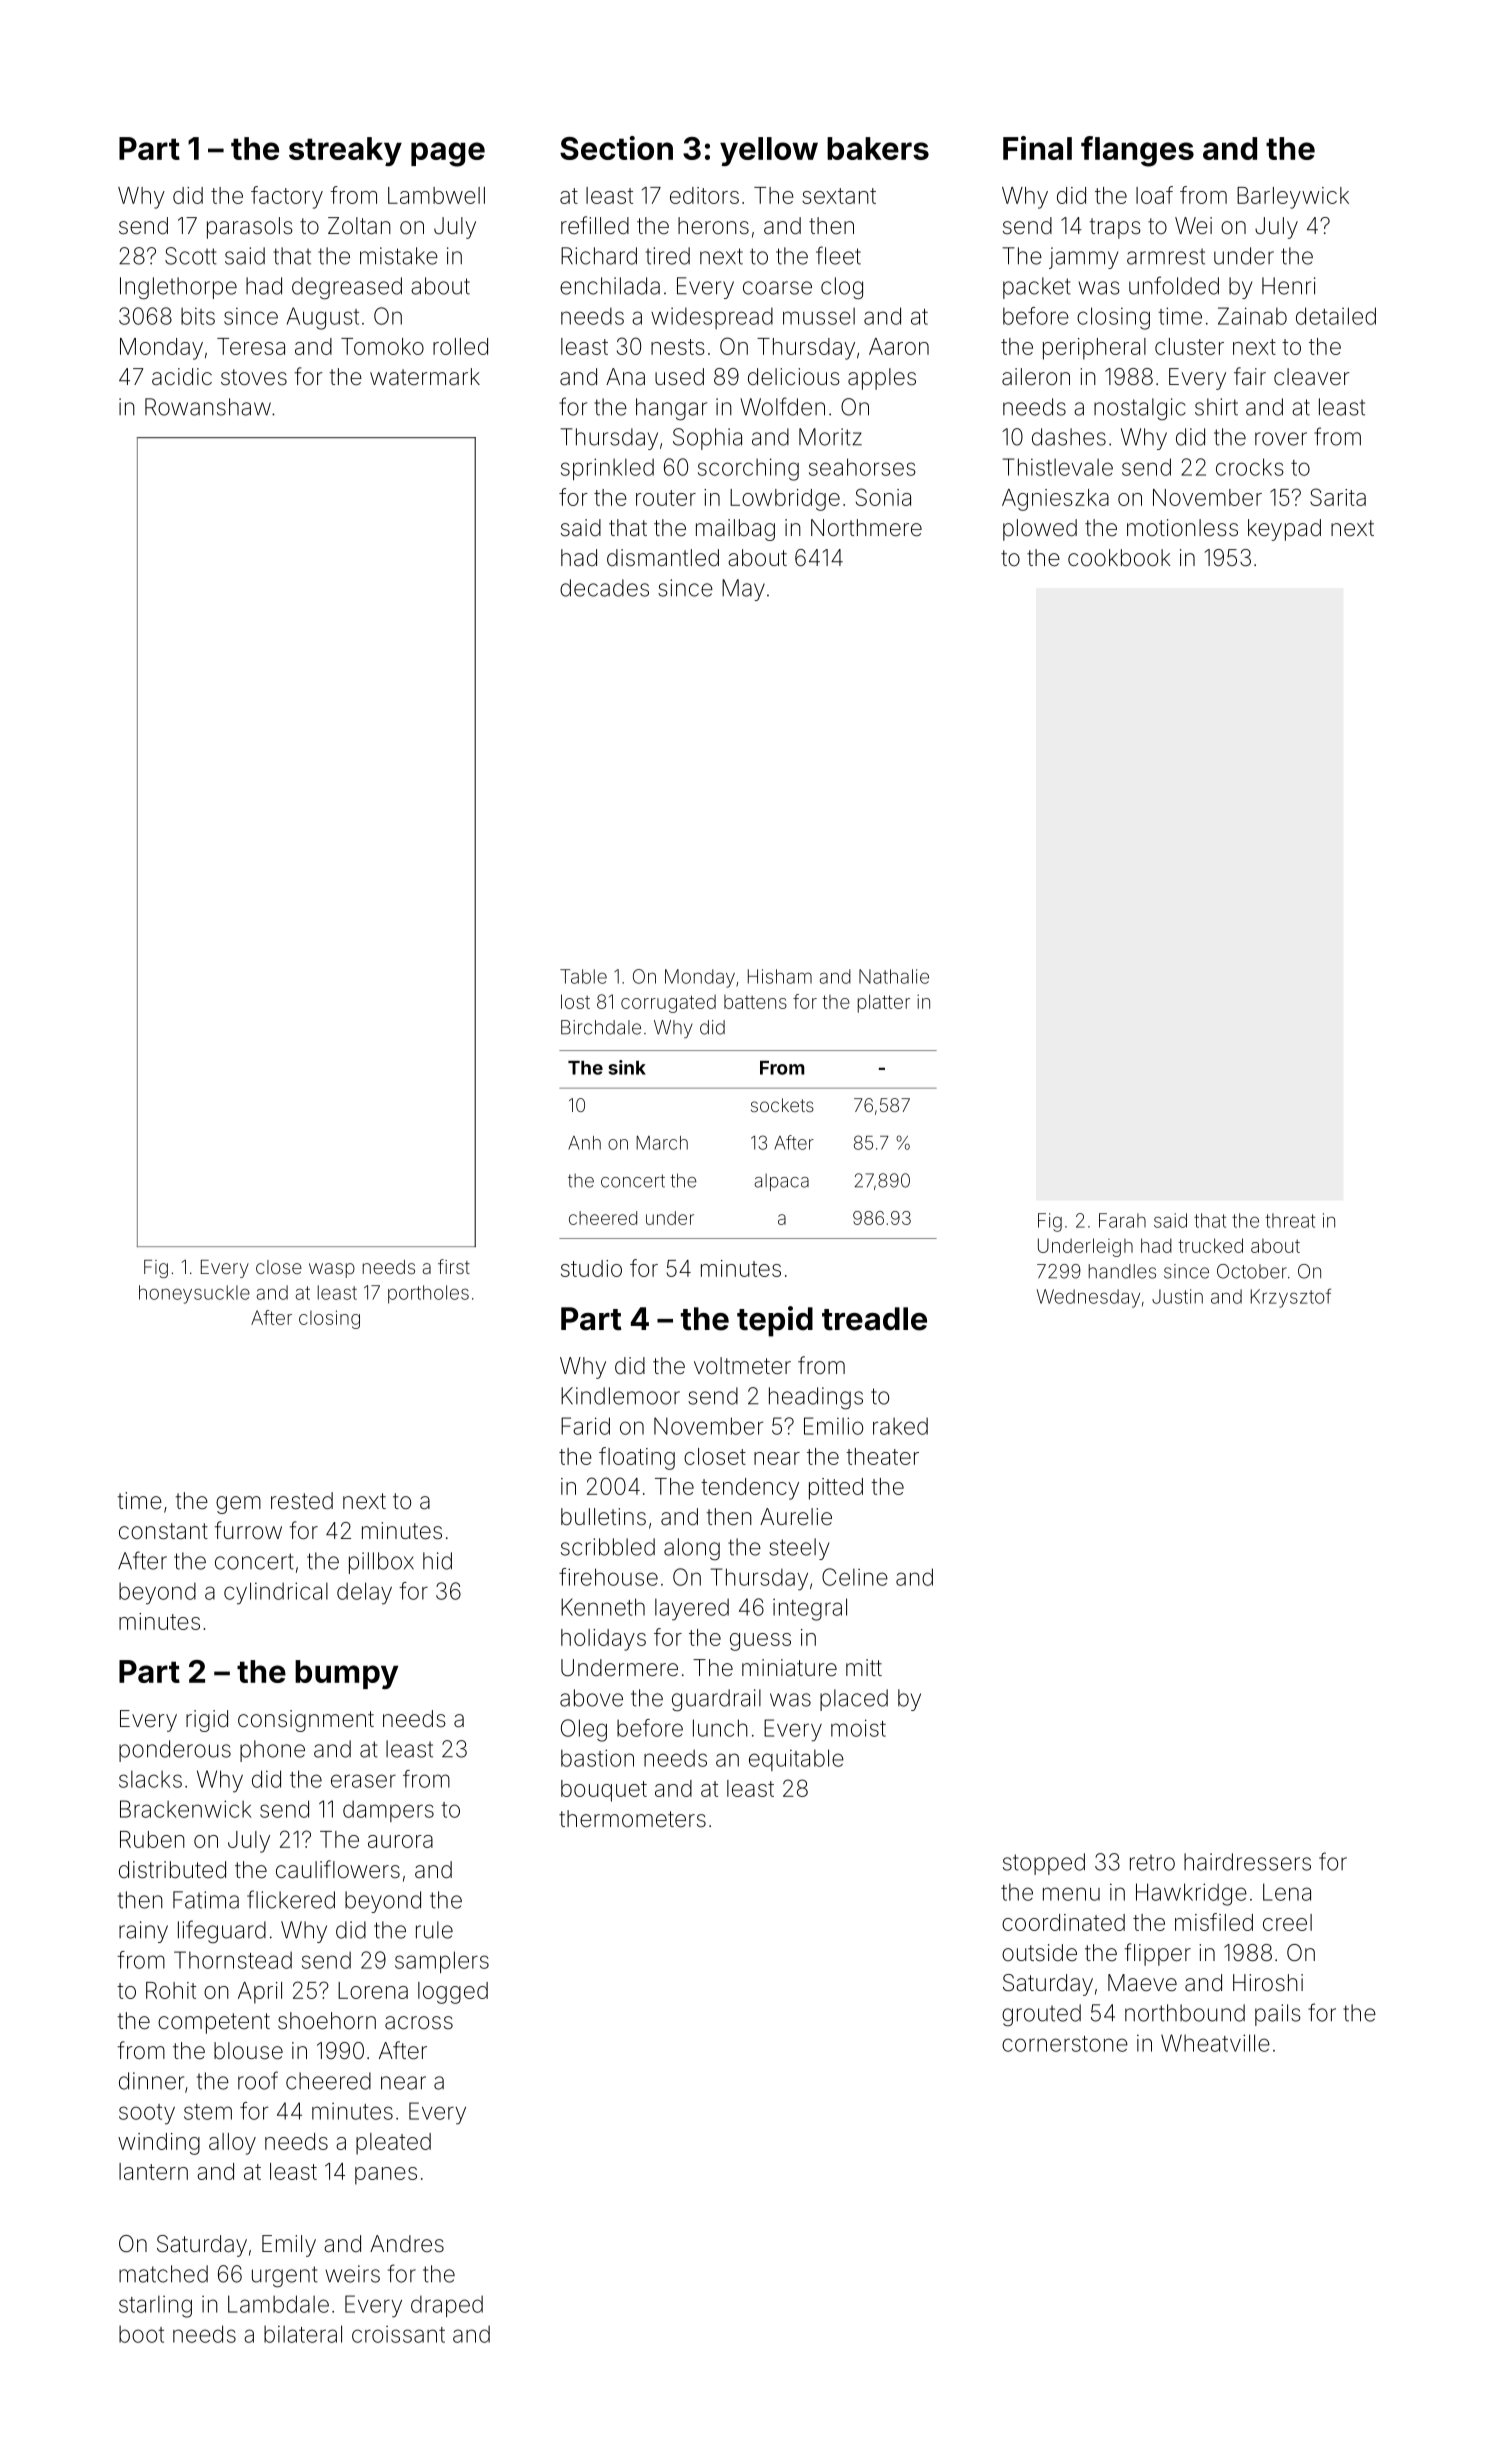 This screenshot has height=2464, width=1496. Describe the element at coordinates (894, 976) in the screenshot. I see `Nathalie` at that location.
